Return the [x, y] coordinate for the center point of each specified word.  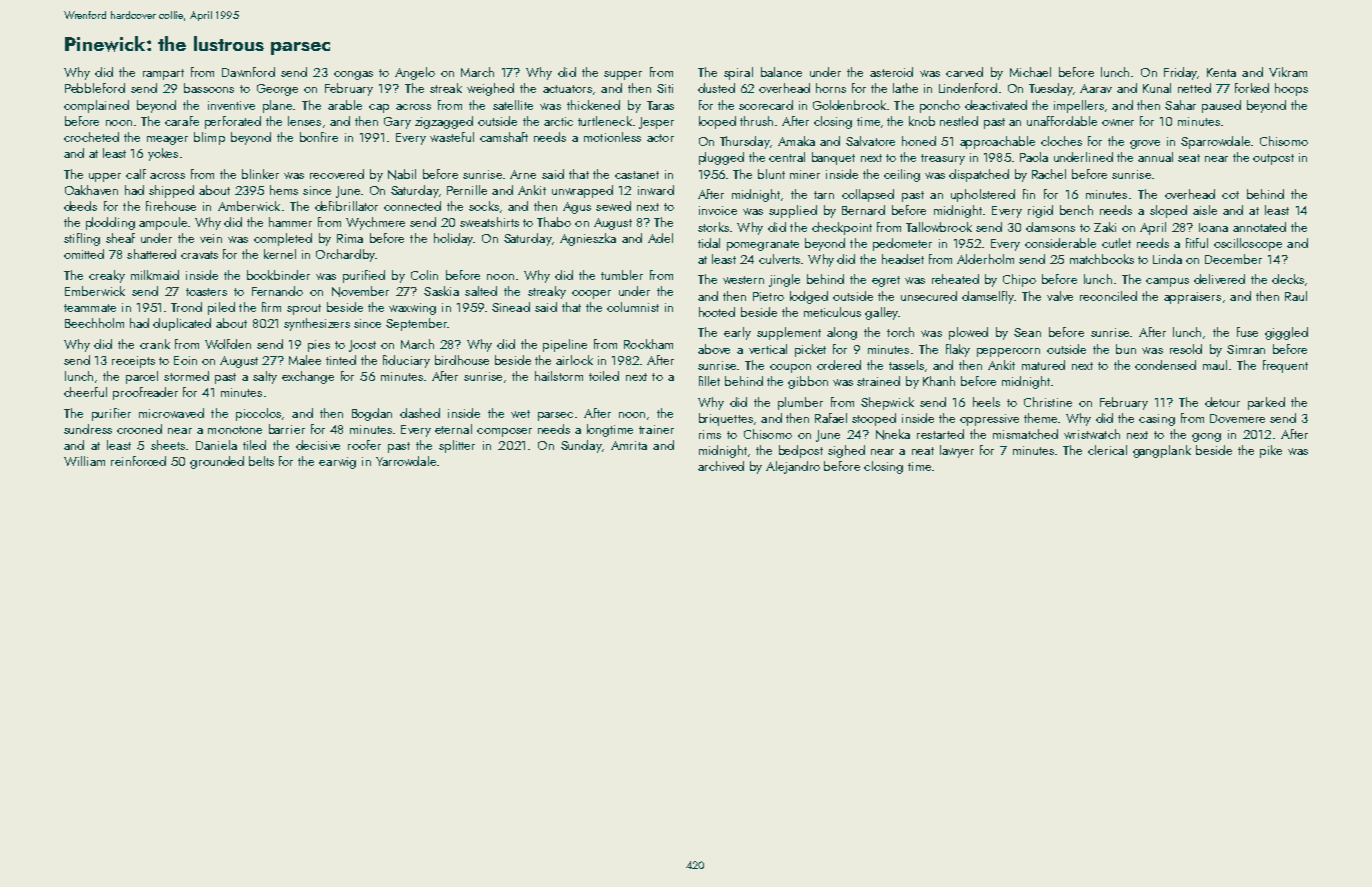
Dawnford [248, 72]
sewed [613, 206]
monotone [235, 430]
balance [781, 72]
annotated [1259, 227]
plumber [800, 403]
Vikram [1288, 72]
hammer [290, 222]
